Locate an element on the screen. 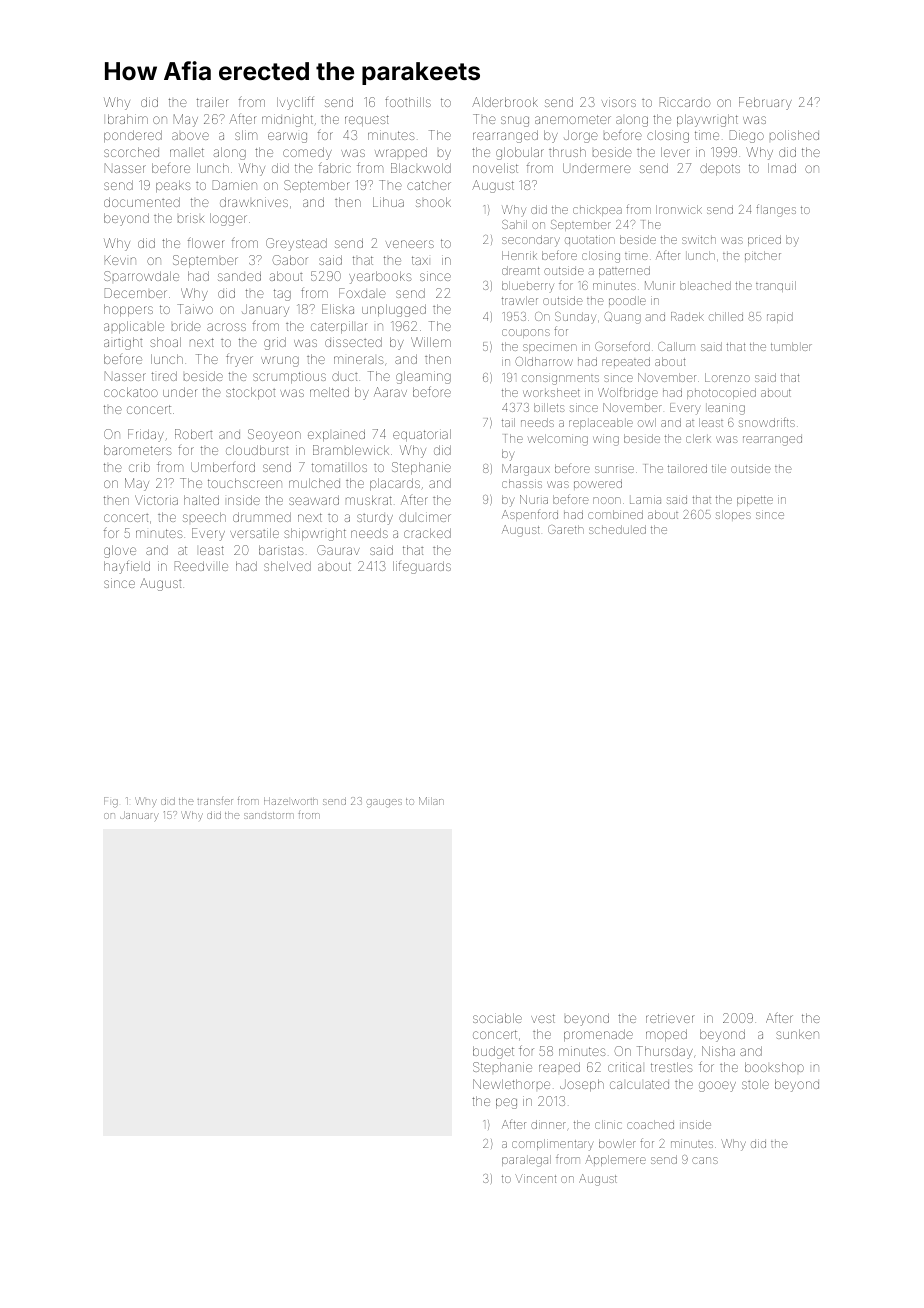  transfer is located at coordinates (215, 801).
